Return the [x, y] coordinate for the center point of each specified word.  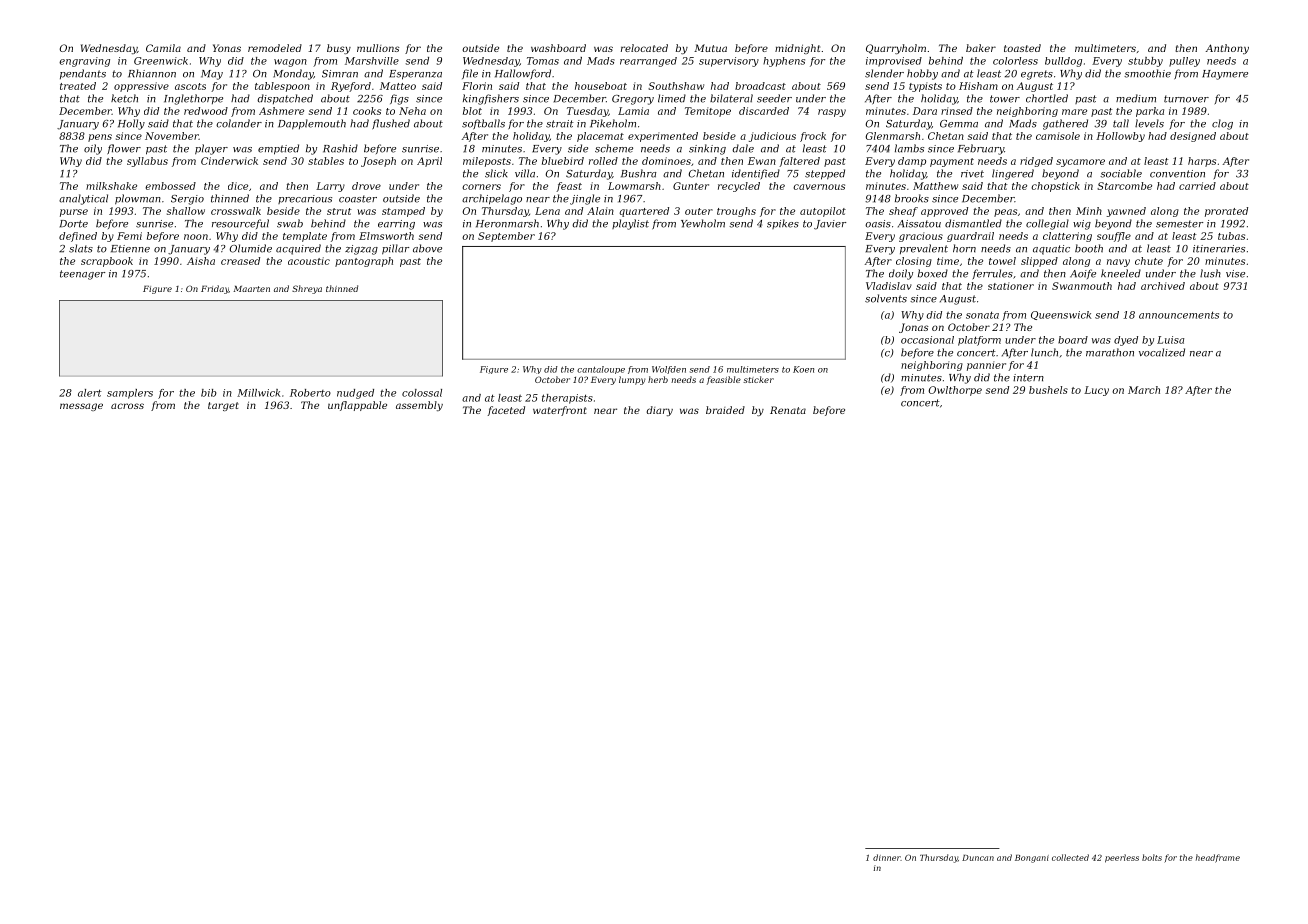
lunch [1044, 352]
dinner [887, 857]
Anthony [1227, 49]
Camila [163, 48]
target [223, 406]
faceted [506, 411]
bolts [1152, 857]
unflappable [357, 406]
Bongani [1032, 859]
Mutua [710, 48]
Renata [788, 410]
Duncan [978, 858]
